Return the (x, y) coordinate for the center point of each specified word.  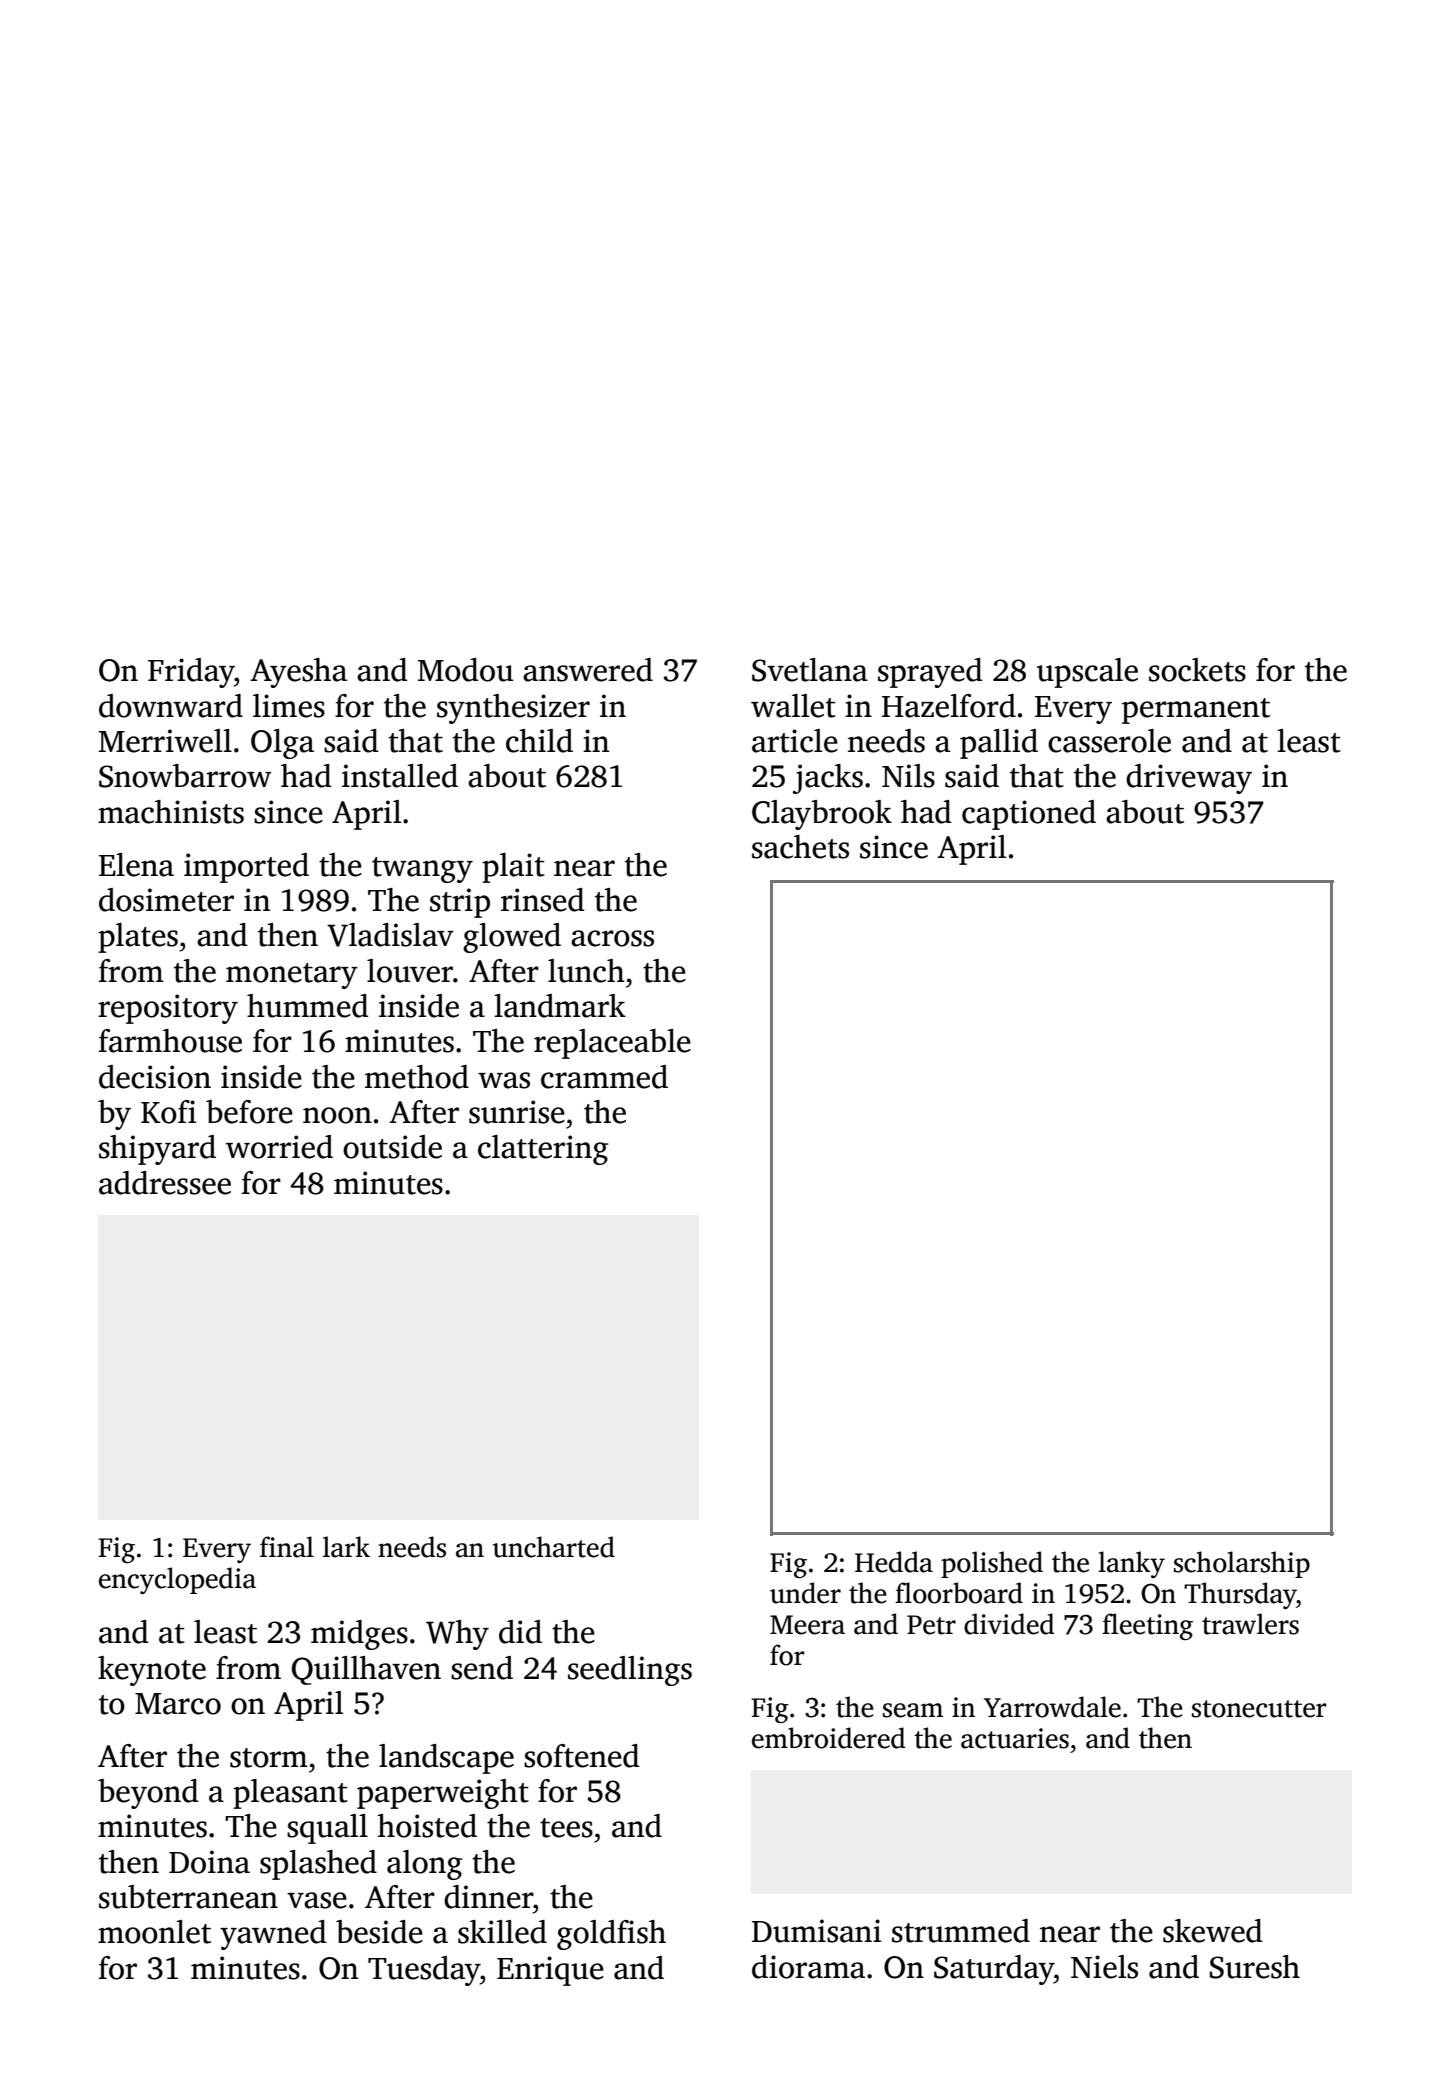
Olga (282, 744)
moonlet (154, 1932)
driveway (1189, 779)
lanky (1131, 1564)
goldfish (611, 1935)
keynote (152, 1671)
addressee (165, 1183)
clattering (543, 1150)
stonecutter (1259, 1709)
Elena (136, 865)
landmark (560, 1006)
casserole (1109, 741)
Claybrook (822, 815)
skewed (1212, 1931)
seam (913, 1710)
